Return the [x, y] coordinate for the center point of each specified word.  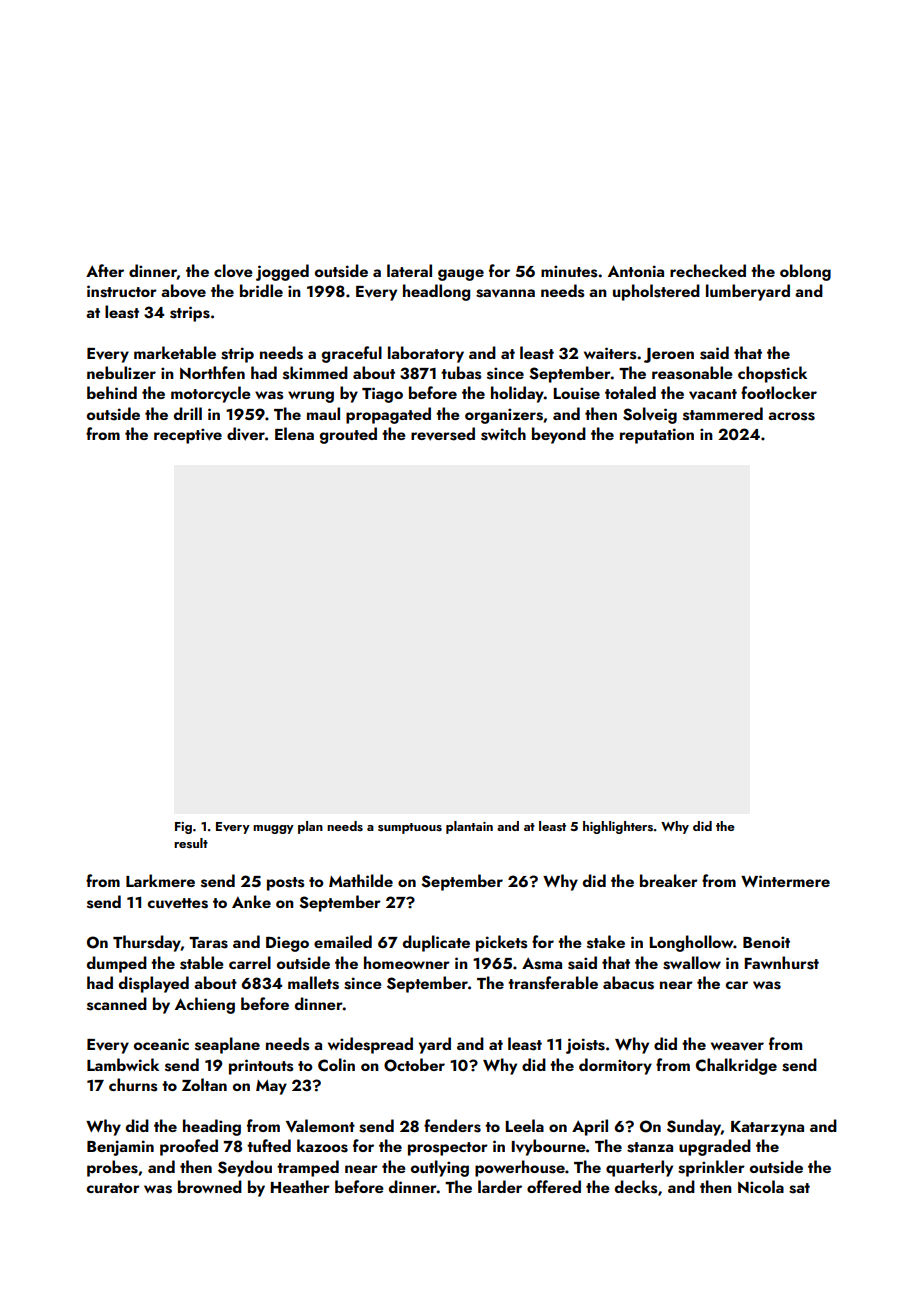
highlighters [618, 827]
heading [212, 1127]
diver [246, 434]
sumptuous [410, 828]
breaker [669, 880]
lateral [409, 270]
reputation [657, 436]
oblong [805, 272]
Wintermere [785, 881]
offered [554, 1186]
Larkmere [160, 880]
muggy [273, 829]
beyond [559, 435]
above [183, 291]
